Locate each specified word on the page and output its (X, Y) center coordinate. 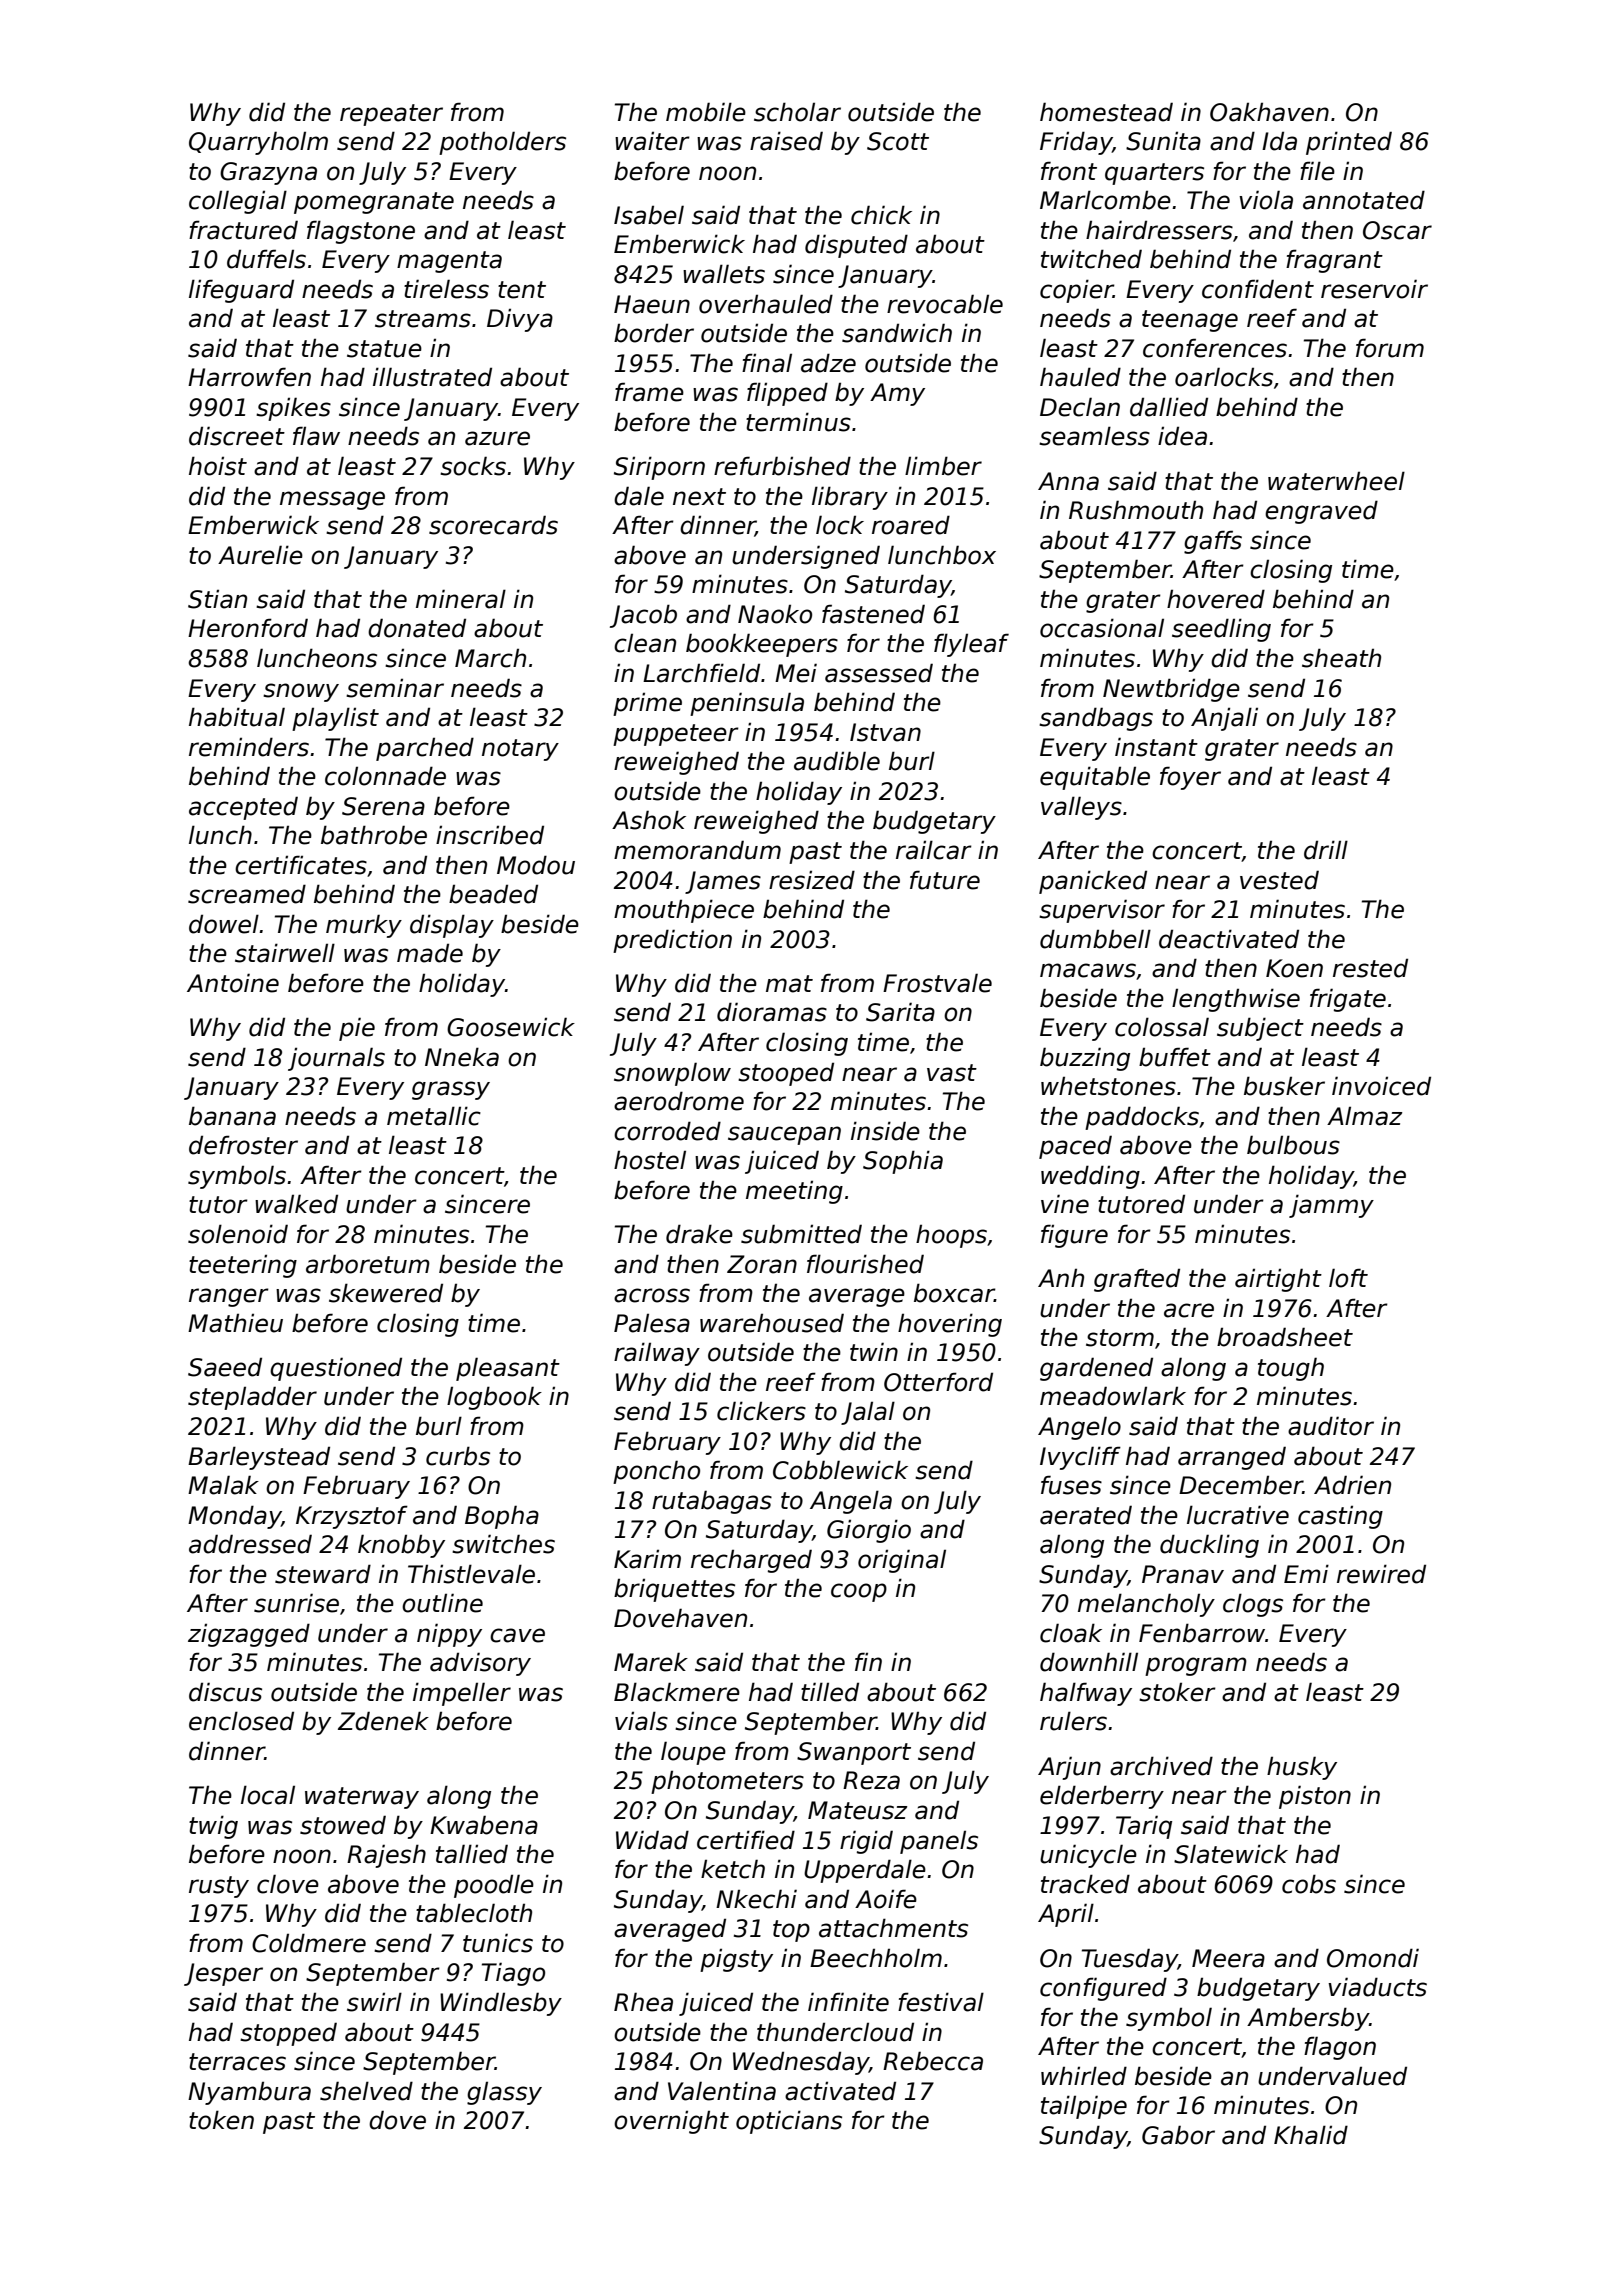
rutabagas (712, 1502)
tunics (498, 1943)
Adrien (1352, 1485)
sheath (1341, 658)
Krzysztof (352, 1517)
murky (364, 926)
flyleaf (971, 645)
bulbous (1293, 1145)
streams (423, 319)
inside (885, 1131)
